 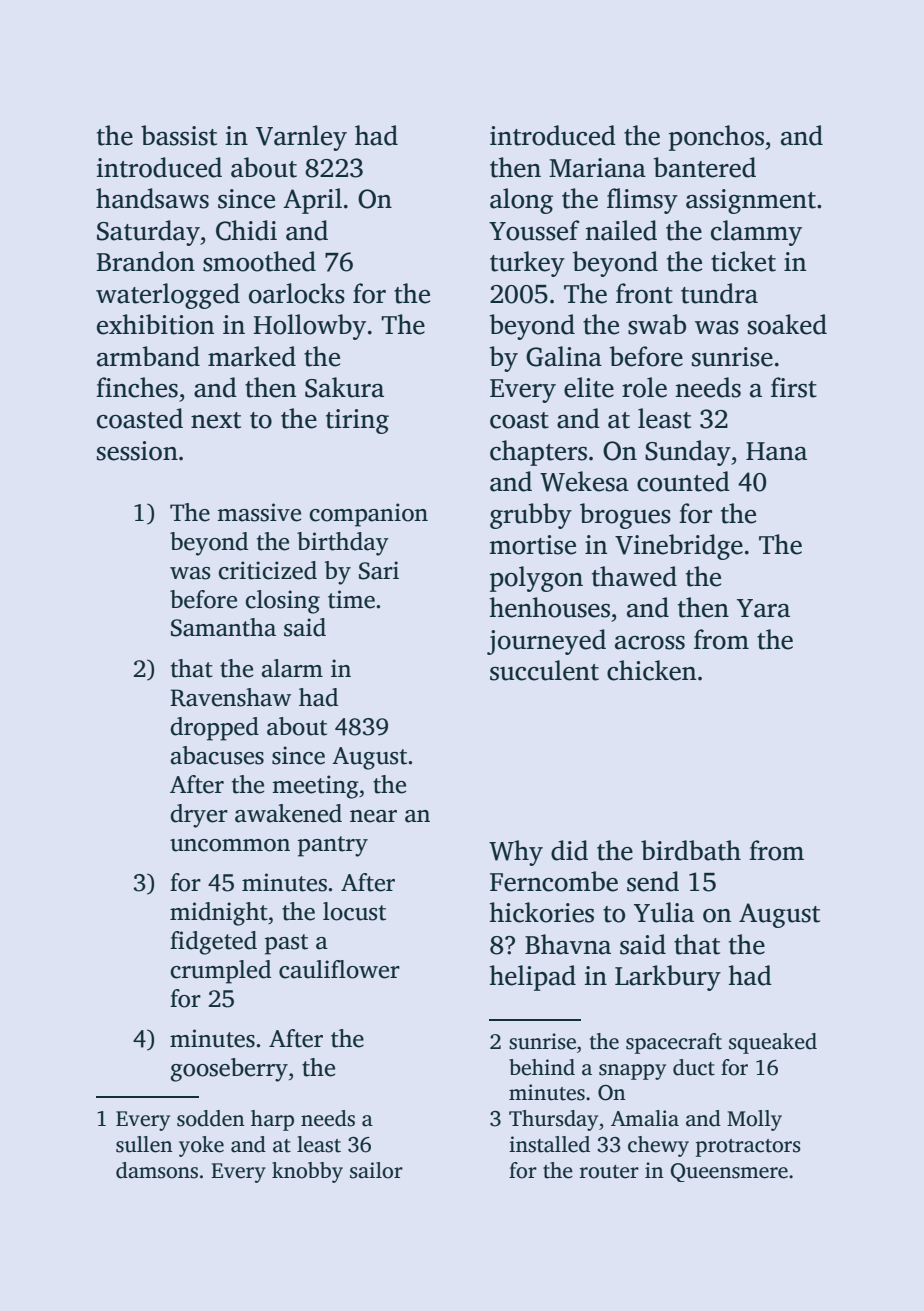 I want to click on Brandon, so click(x=146, y=261).
